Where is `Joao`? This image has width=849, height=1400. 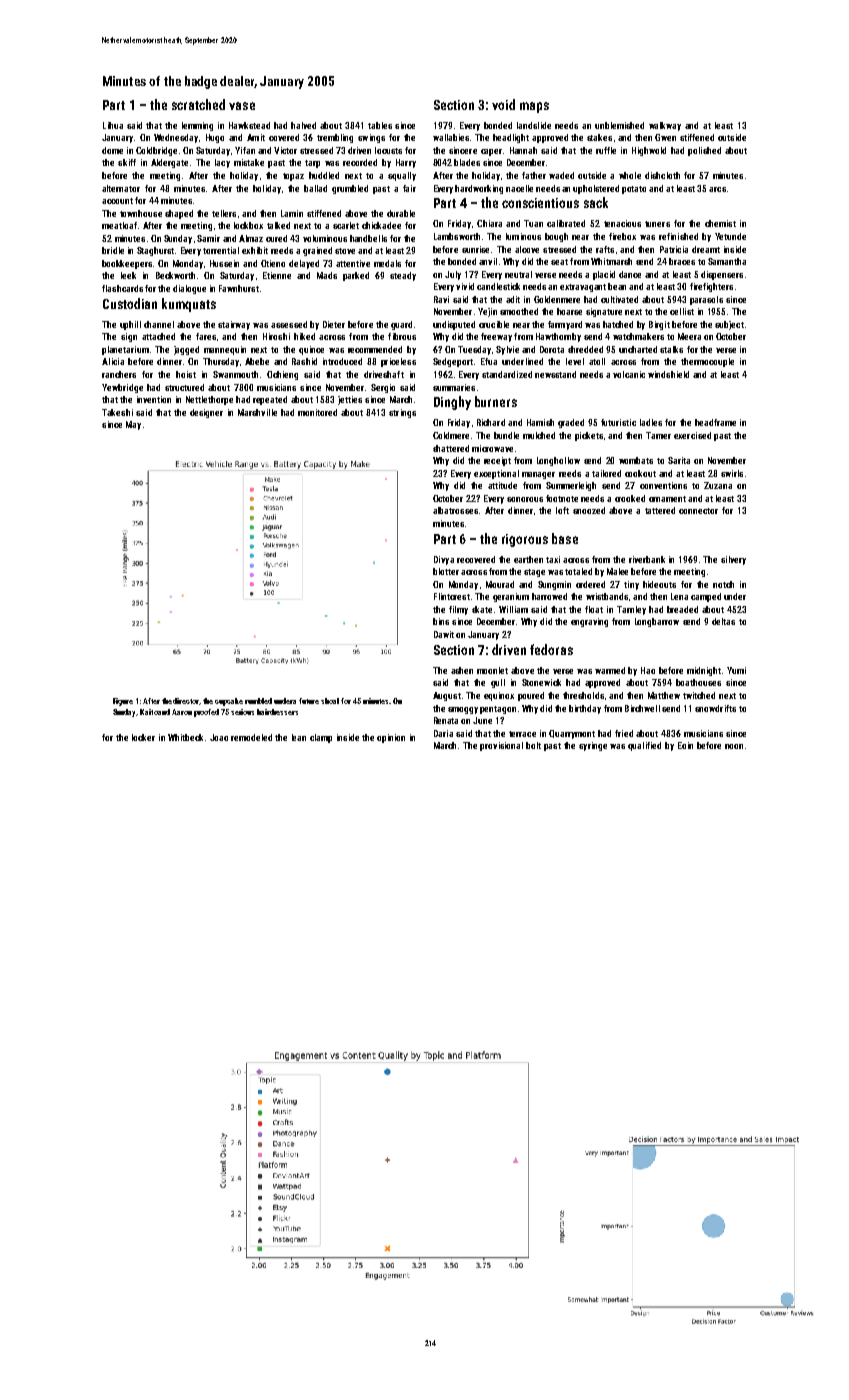 Joao is located at coordinates (219, 737).
